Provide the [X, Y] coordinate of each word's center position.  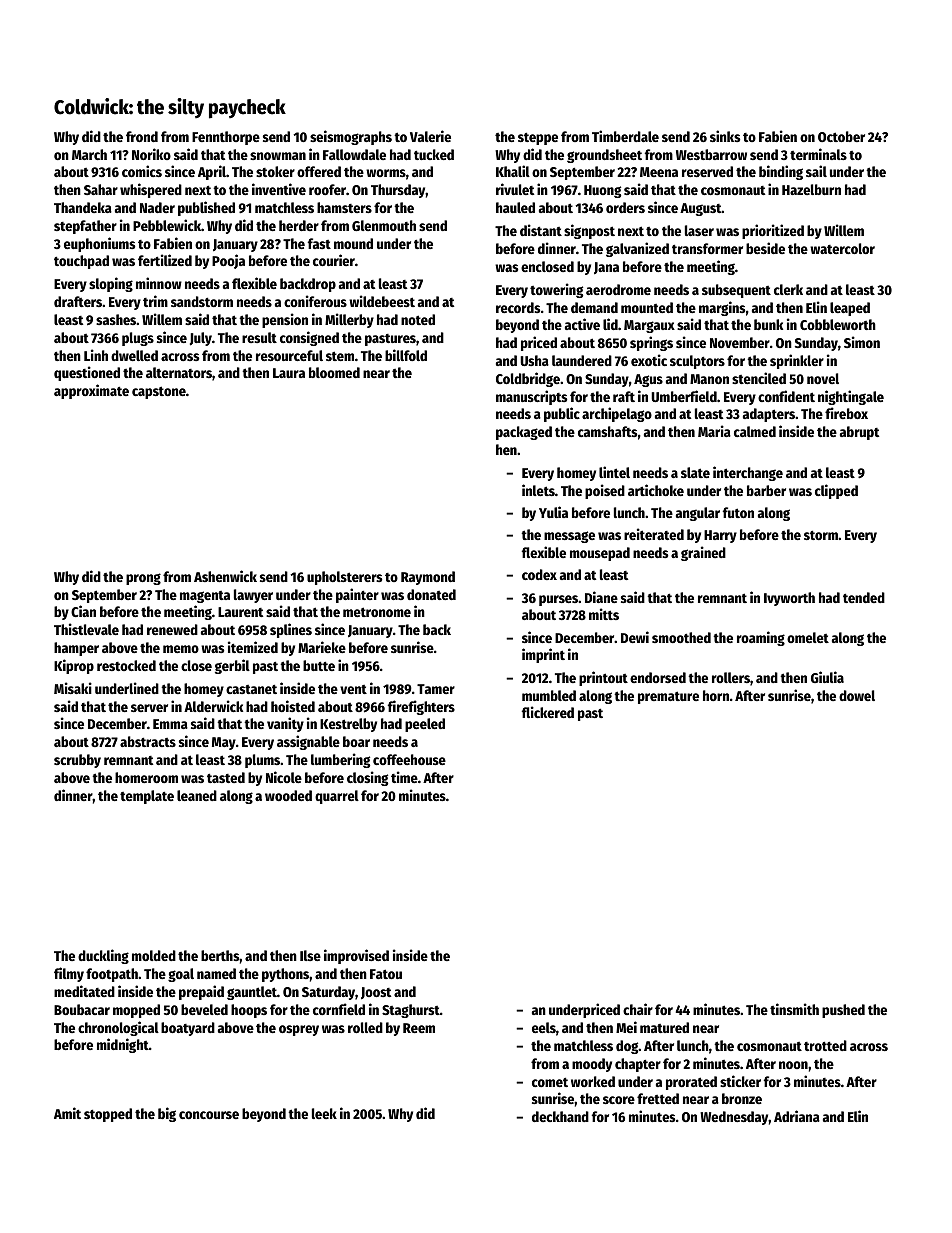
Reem [419, 1028]
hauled [515, 207]
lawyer [253, 596]
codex [539, 574]
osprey [299, 1030]
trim [155, 301]
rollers [731, 677]
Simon [862, 342]
